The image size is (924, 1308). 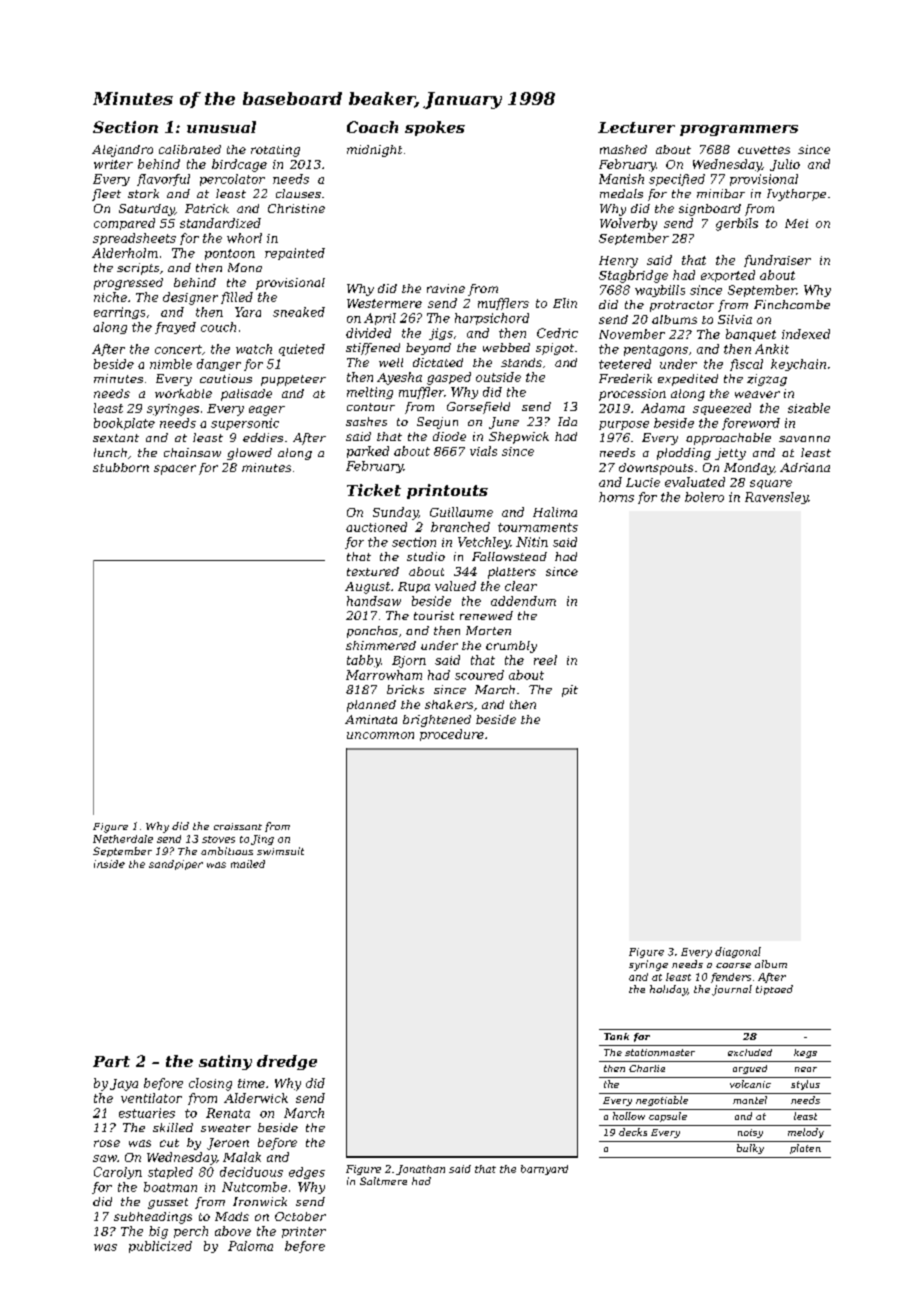 What do you see at coordinates (248, 864) in the page?
I see `mailed` at bounding box center [248, 864].
